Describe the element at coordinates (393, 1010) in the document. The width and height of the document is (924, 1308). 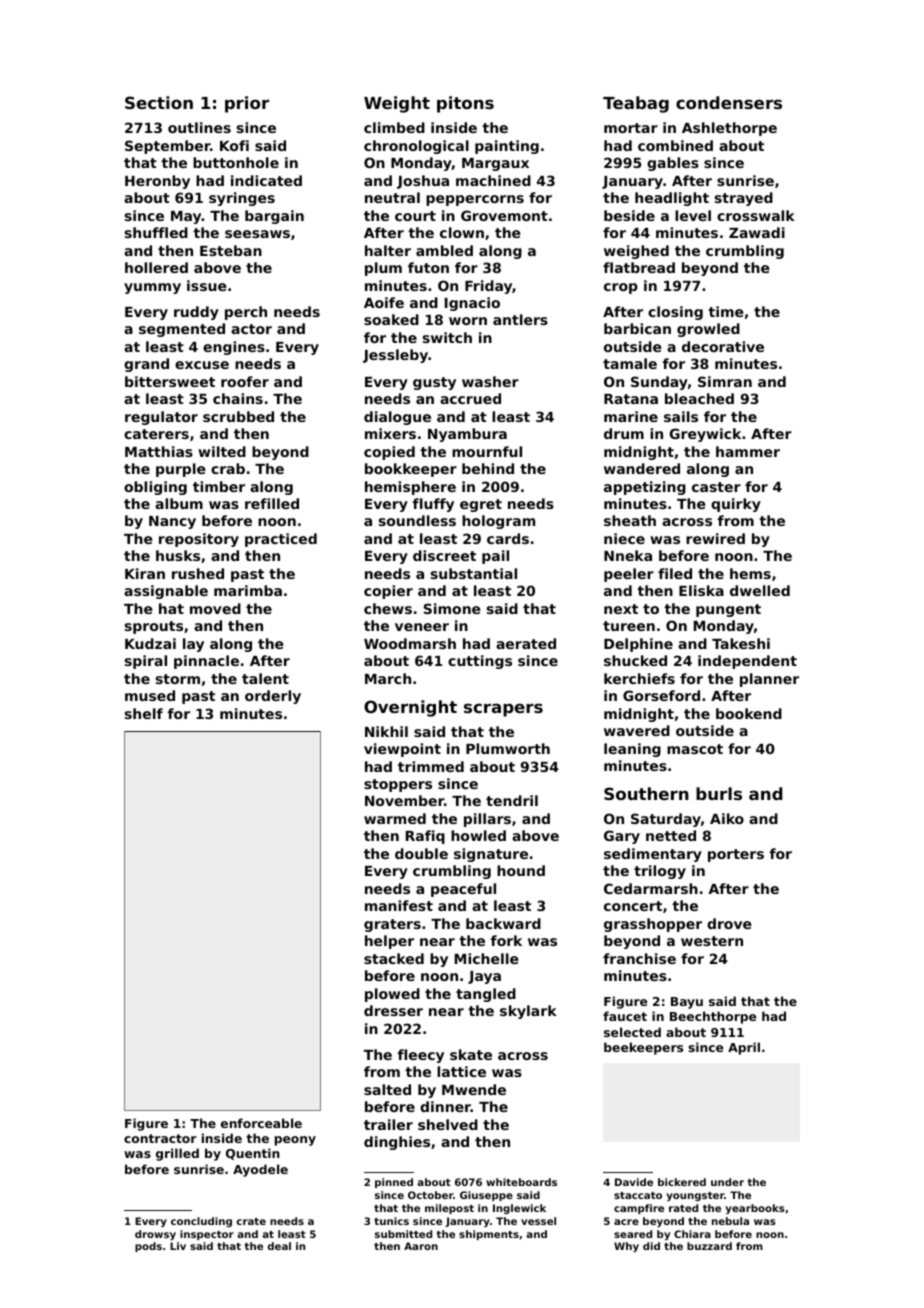
I see `dresser` at that location.
